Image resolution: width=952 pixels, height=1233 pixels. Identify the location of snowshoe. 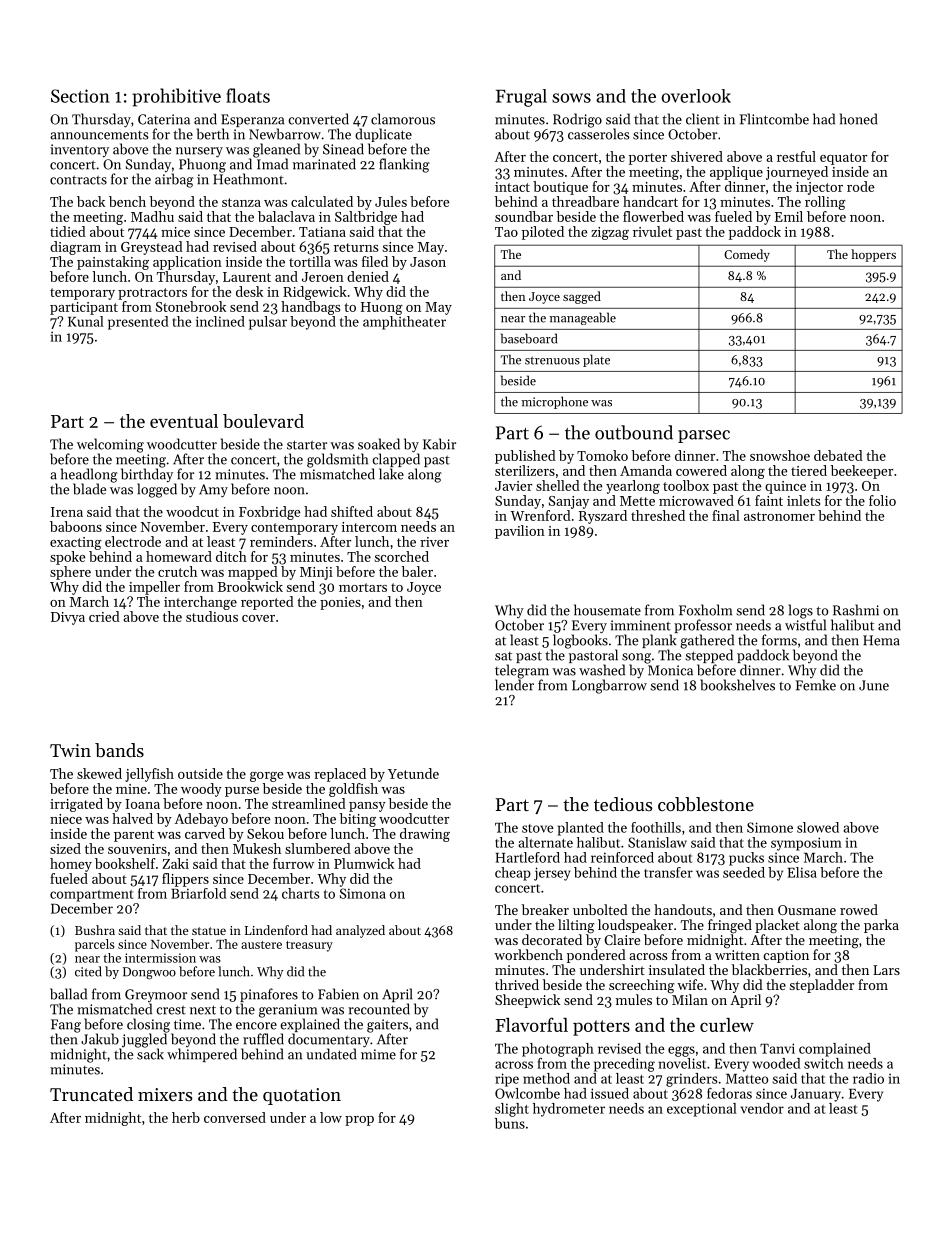
(780, 455).
